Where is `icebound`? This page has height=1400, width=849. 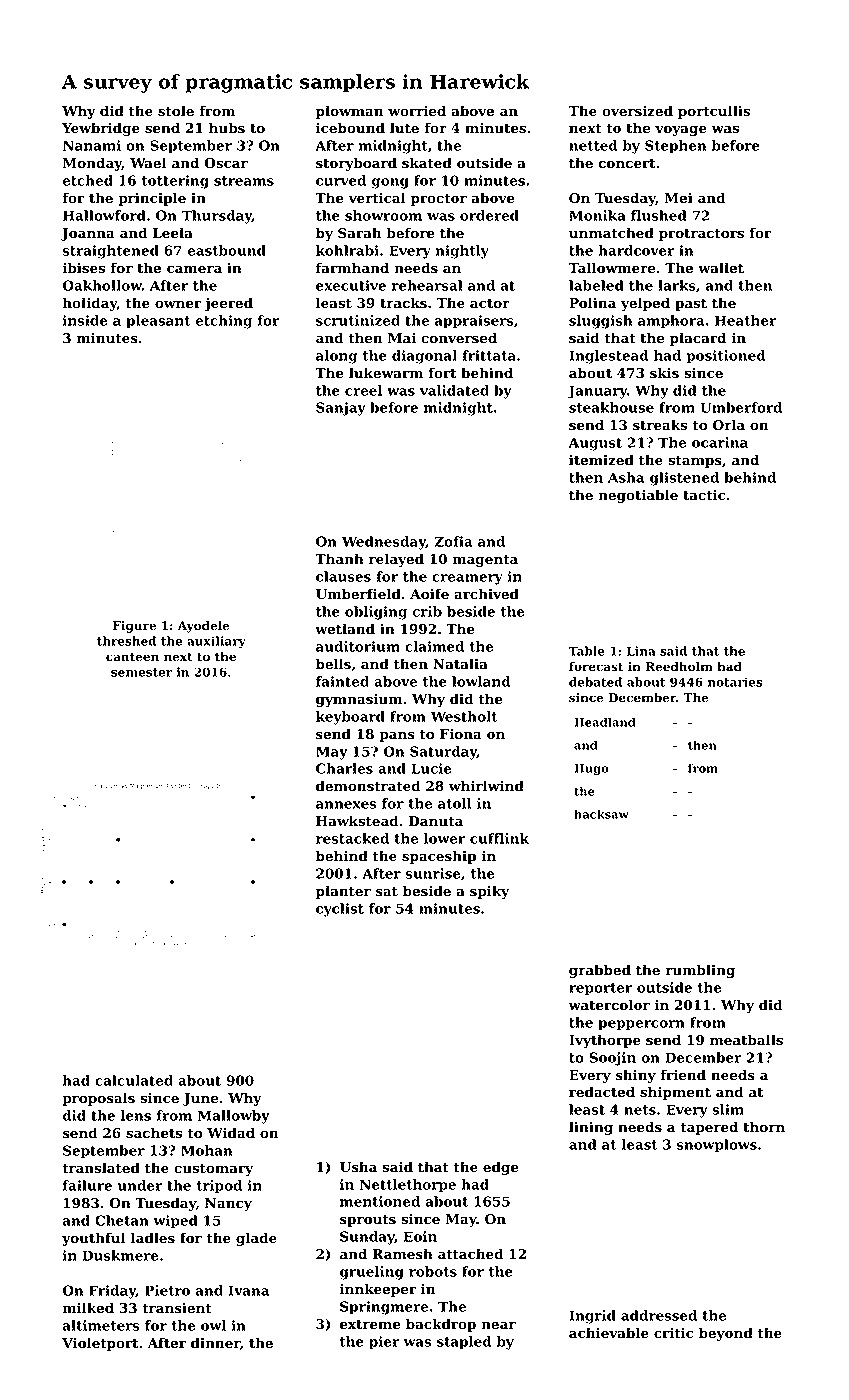 icebound is located at coordinates (350, 128).
